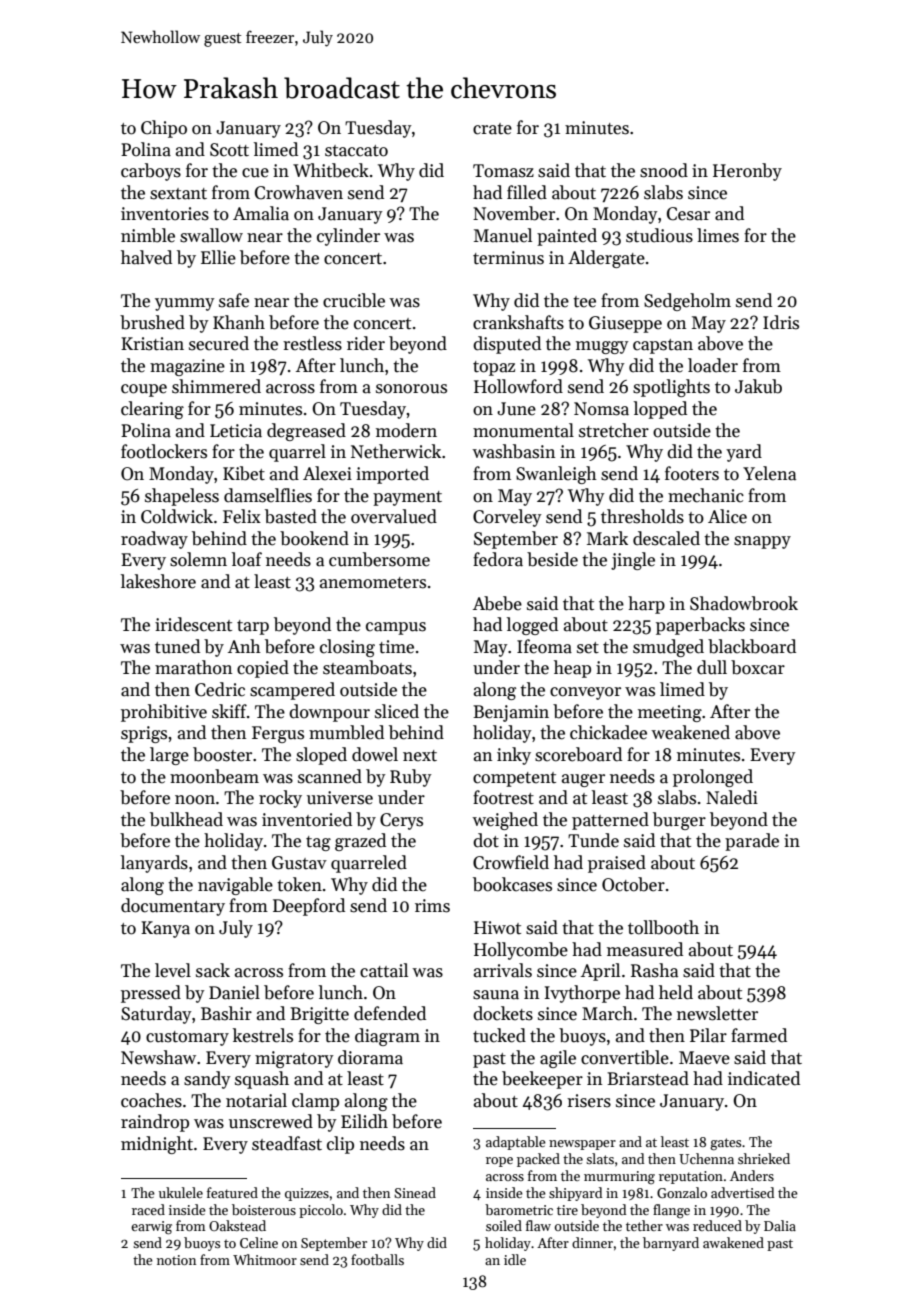 This screenshot has width=924, height=1308. I want to click on footers, so click(692, 473).
